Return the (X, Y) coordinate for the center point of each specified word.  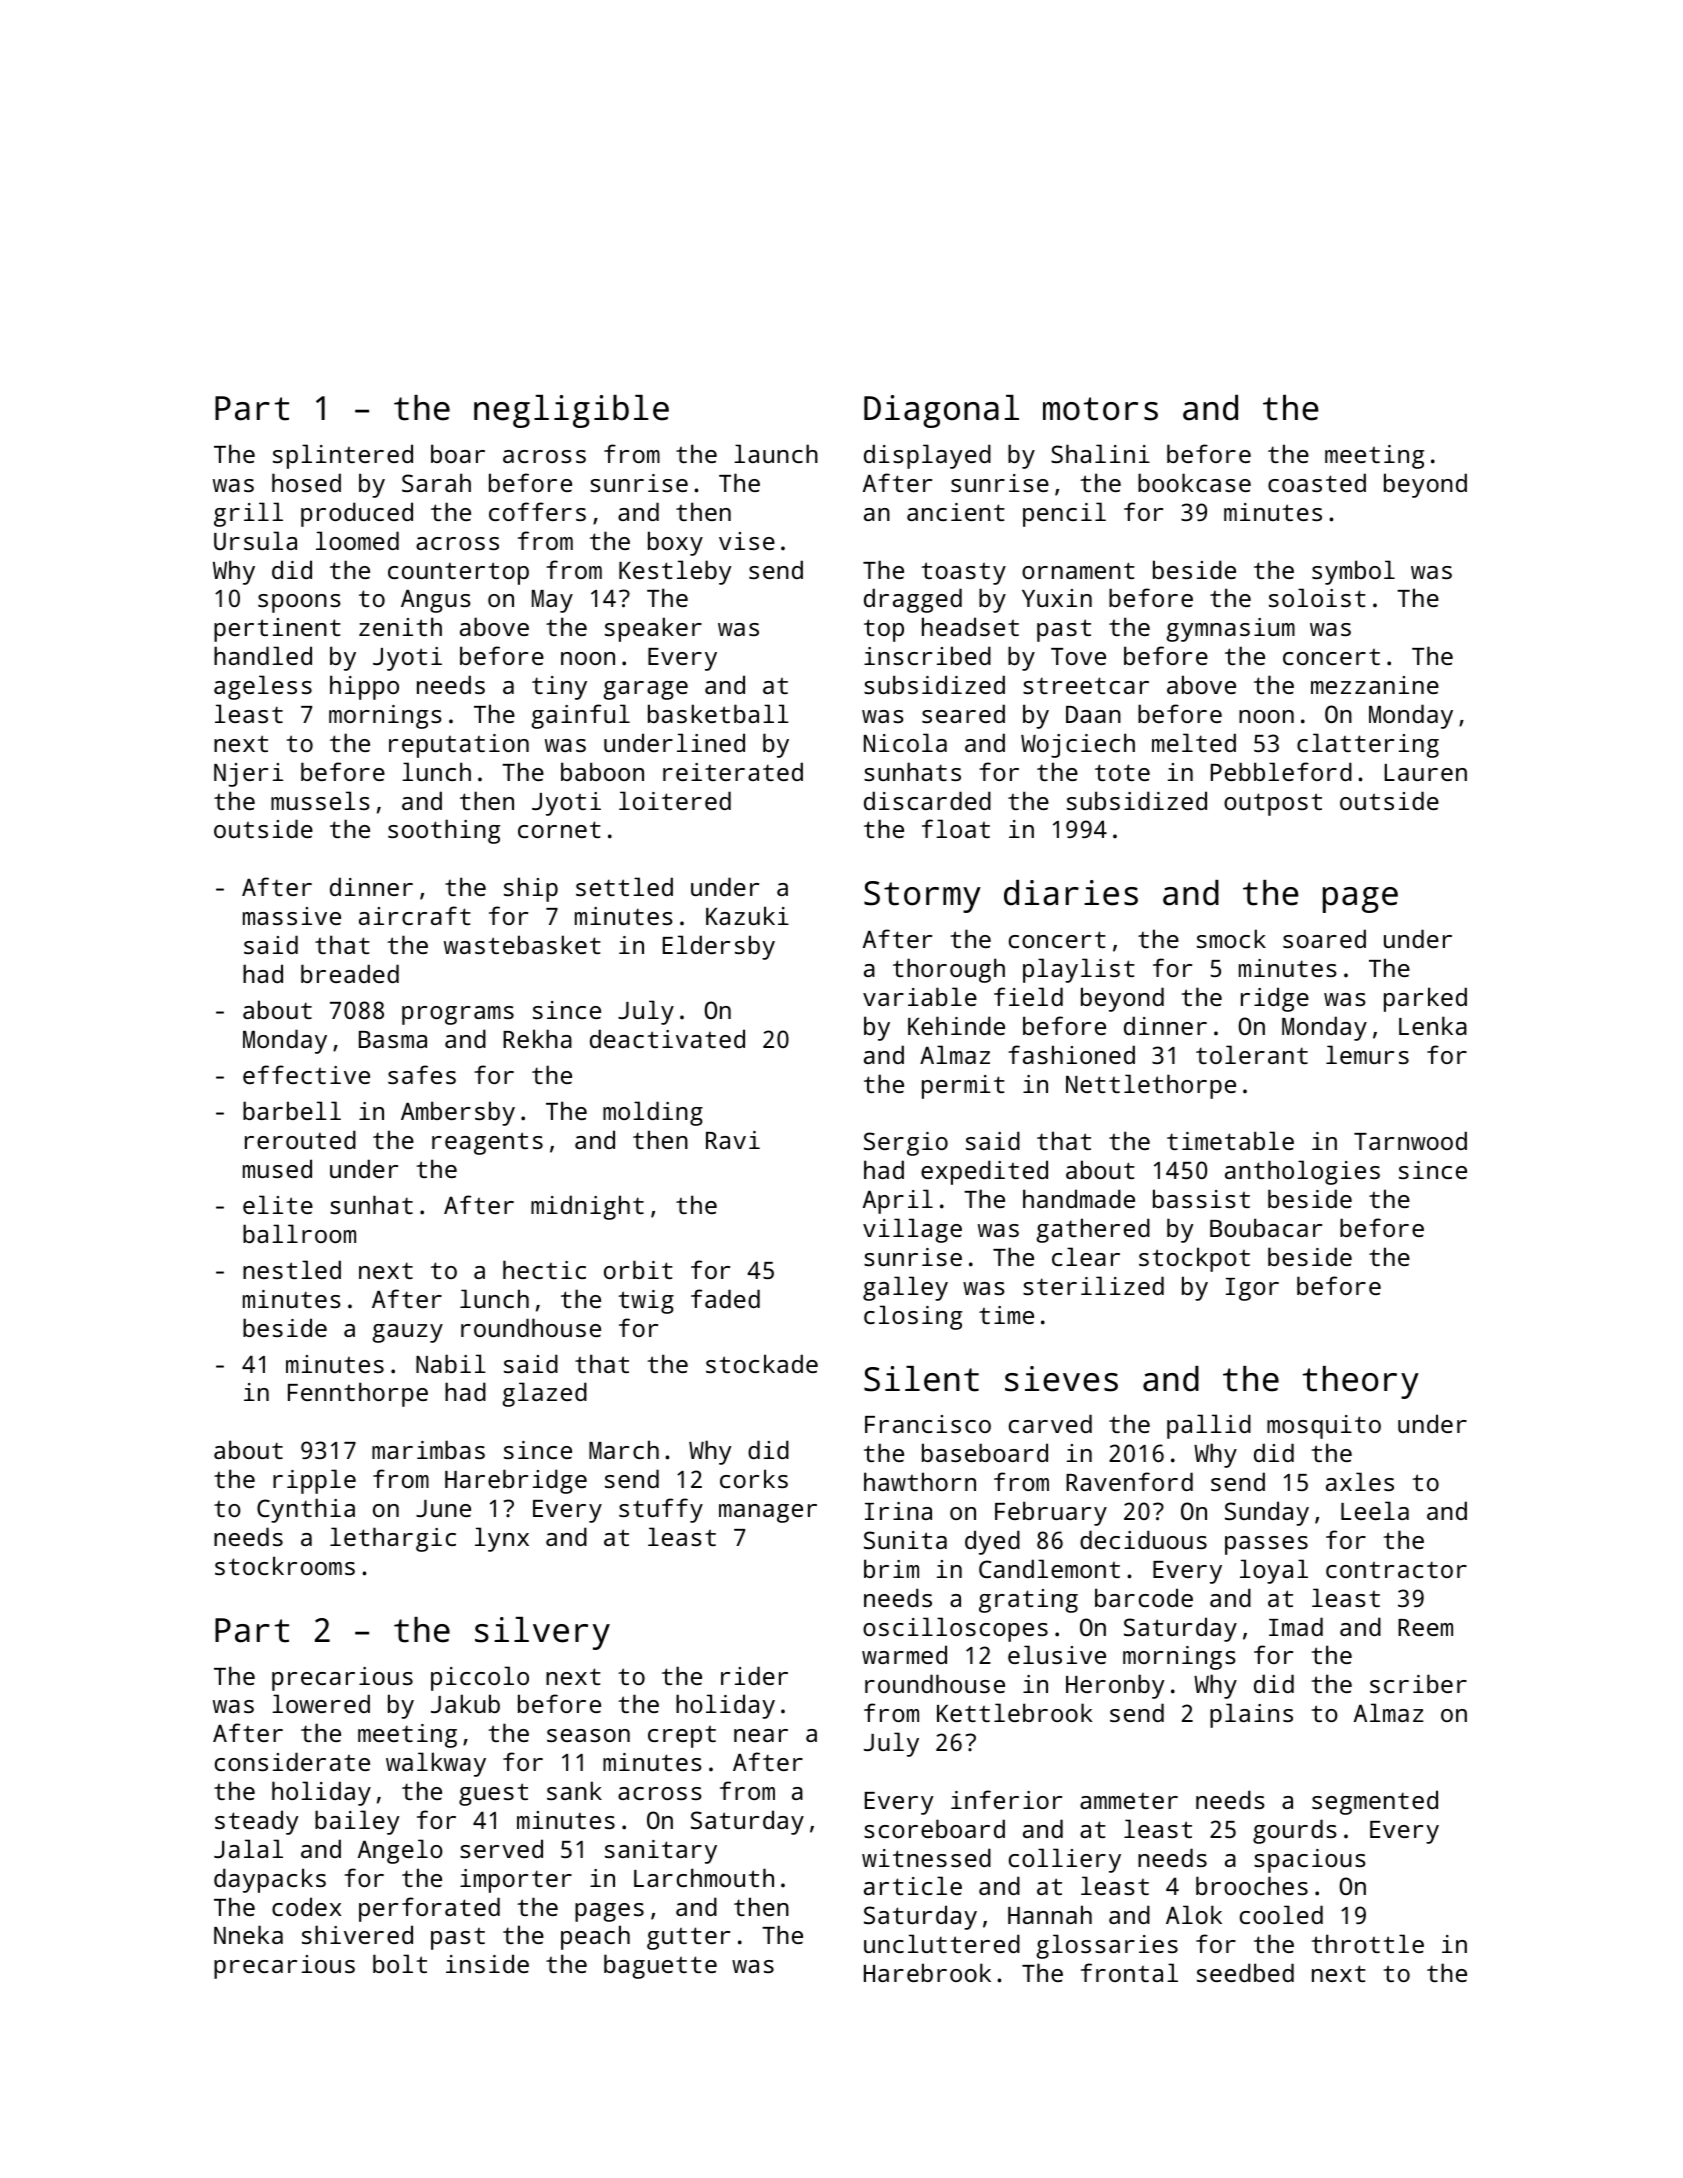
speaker (653, 629)
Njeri (248, 775)
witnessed (926, 1857)
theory (1360, 1382)
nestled (292, 1269)
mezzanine (1375, 685)
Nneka (248, 1934)
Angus (436, 601)
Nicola (905, 742)
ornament (1078, 570)
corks (754, 1478)
